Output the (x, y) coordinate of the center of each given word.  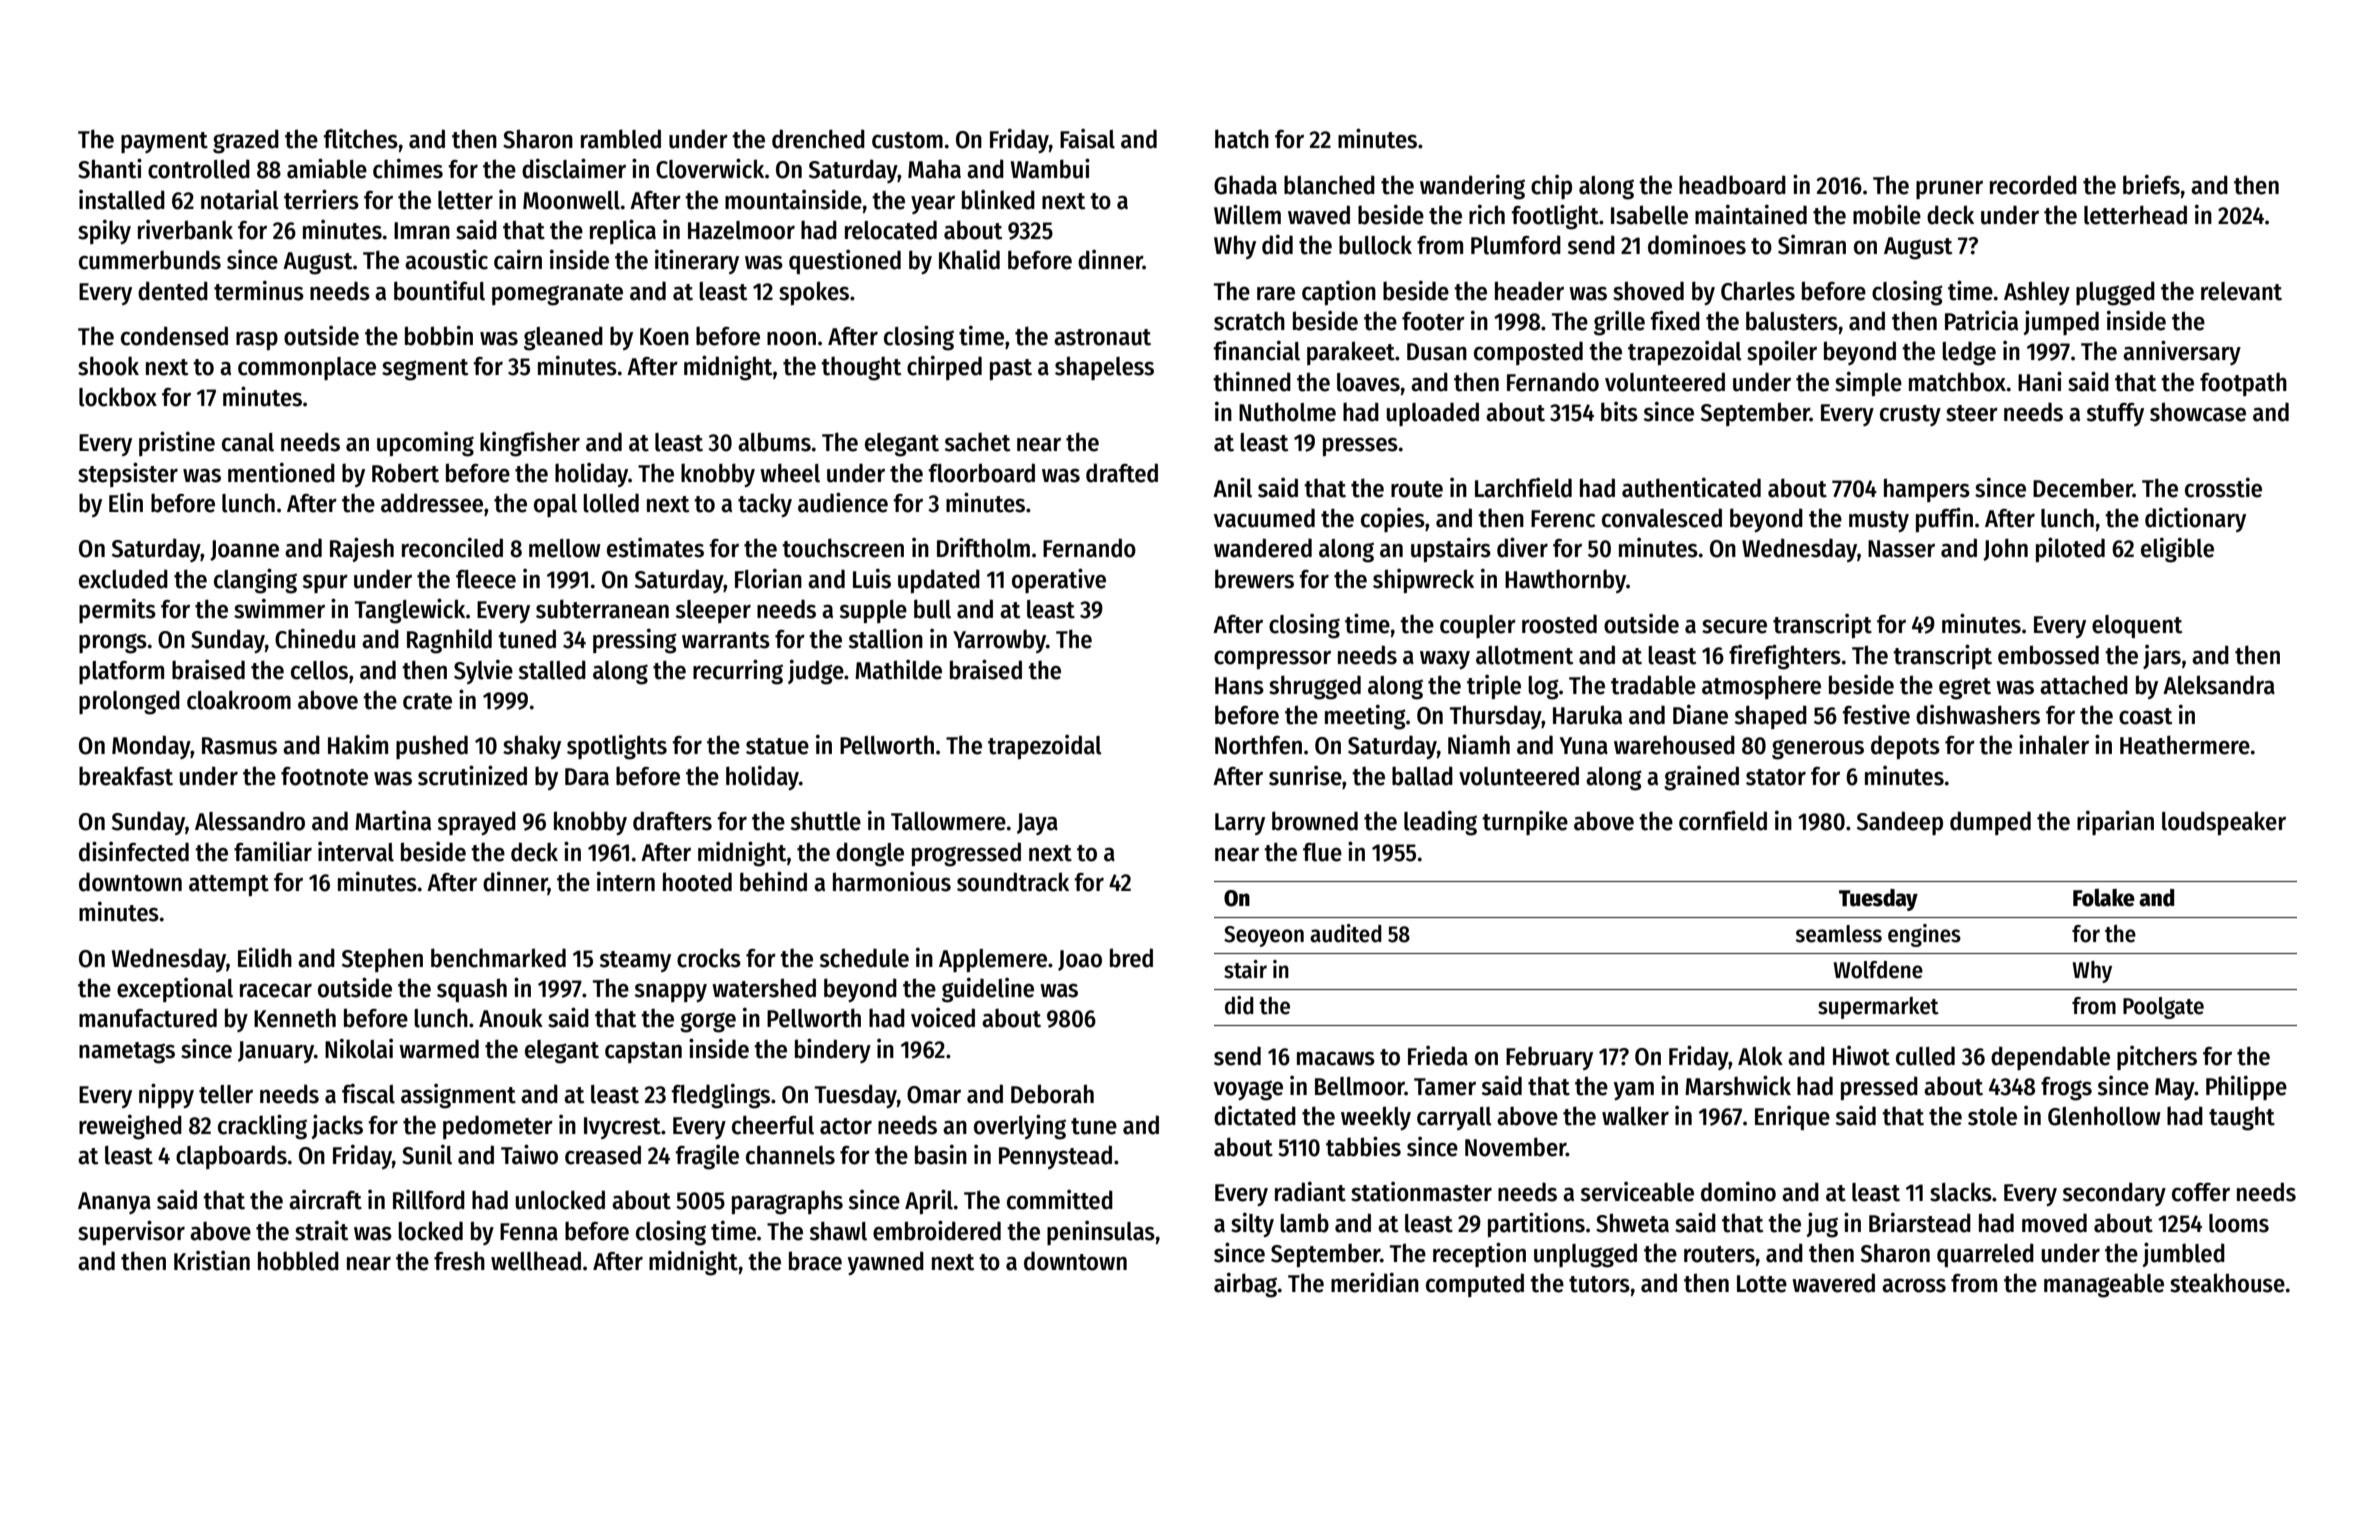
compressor (1272, 659)
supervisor (131, 1232)
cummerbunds (150, 260)
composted (1528, 353)
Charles (1758, 291)
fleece (486, 579)
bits (1619, 411)
